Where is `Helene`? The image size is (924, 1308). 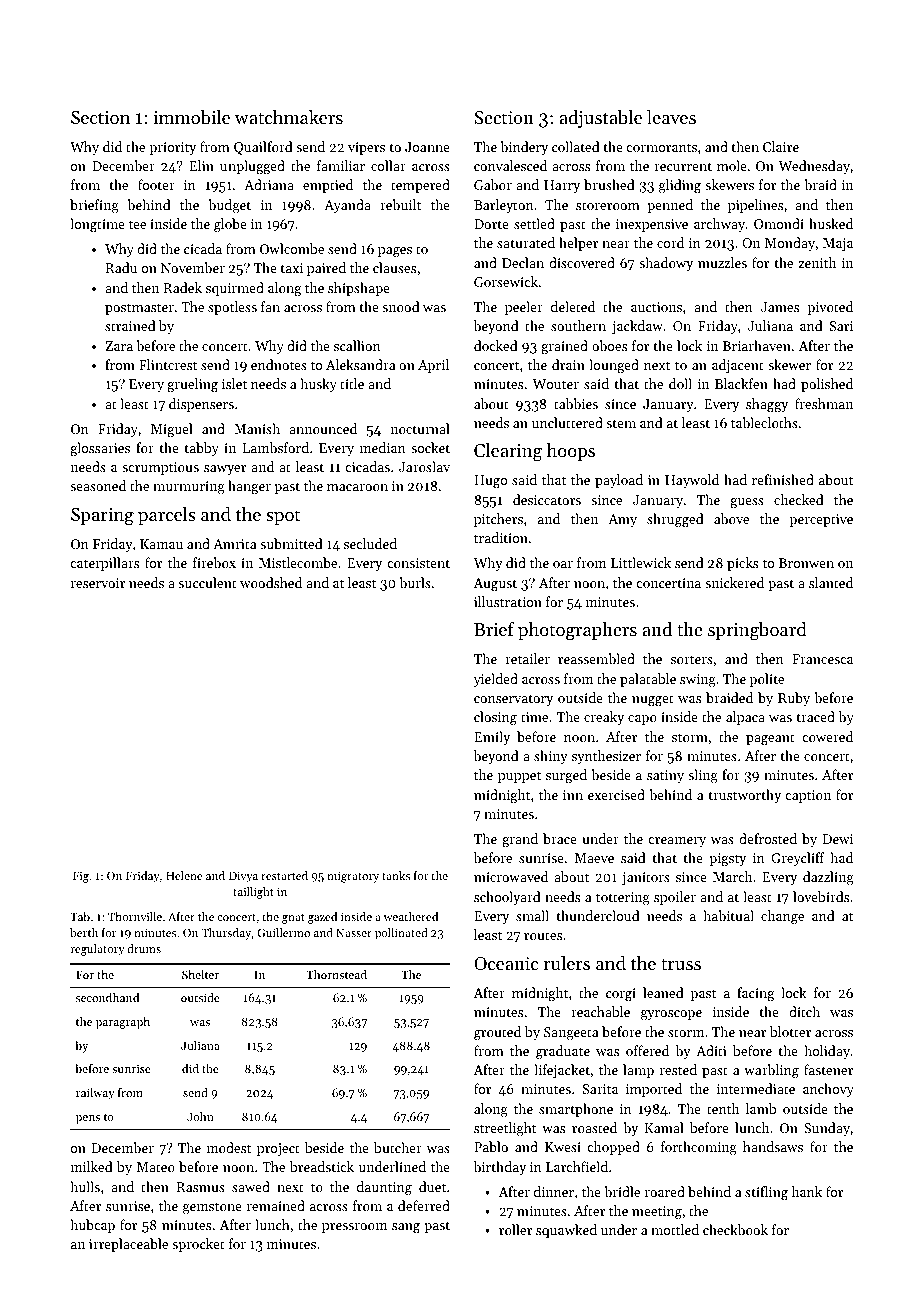
Helene is located at coordinates (184, 875).
